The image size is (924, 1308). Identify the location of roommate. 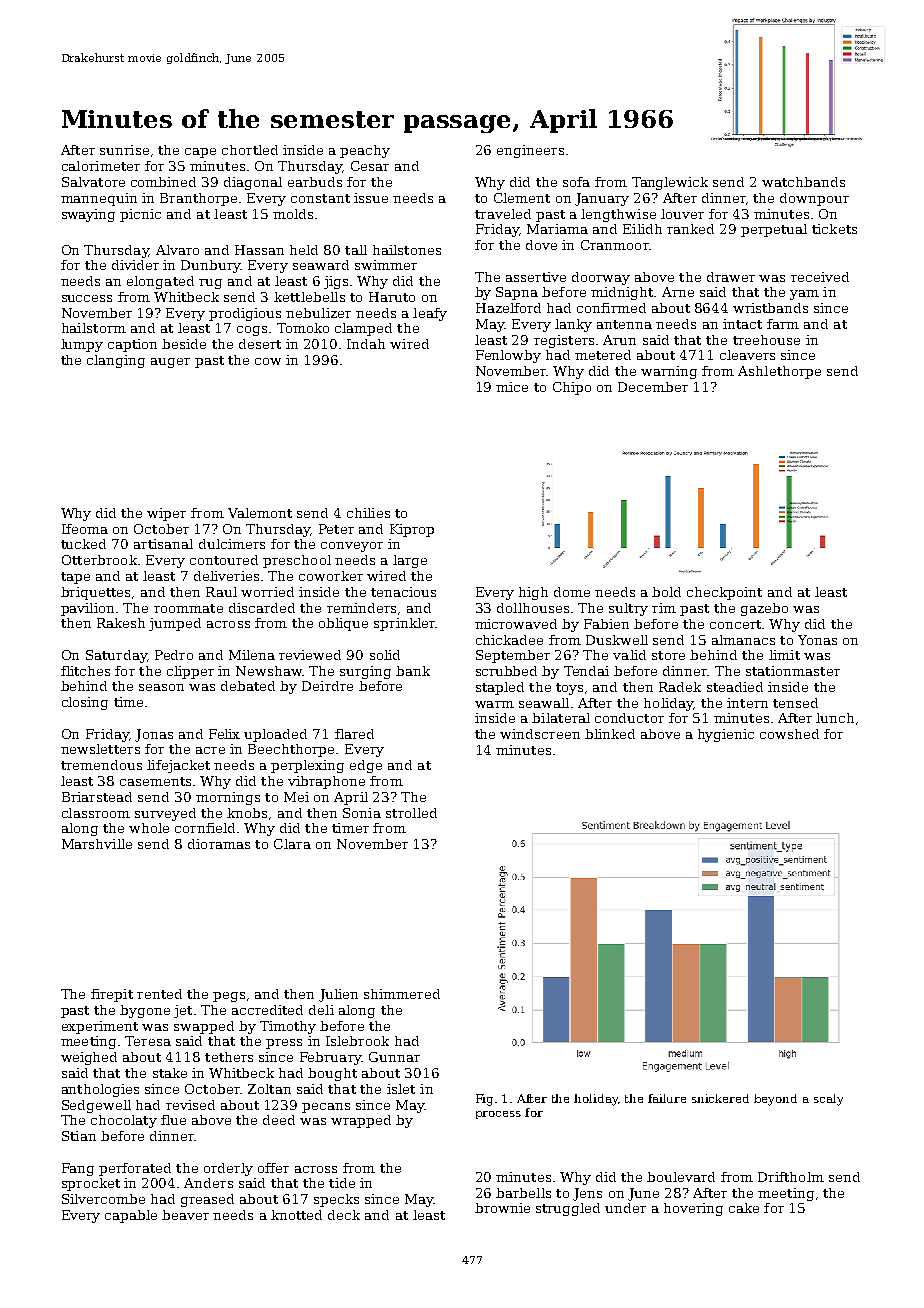
(188, 608).
